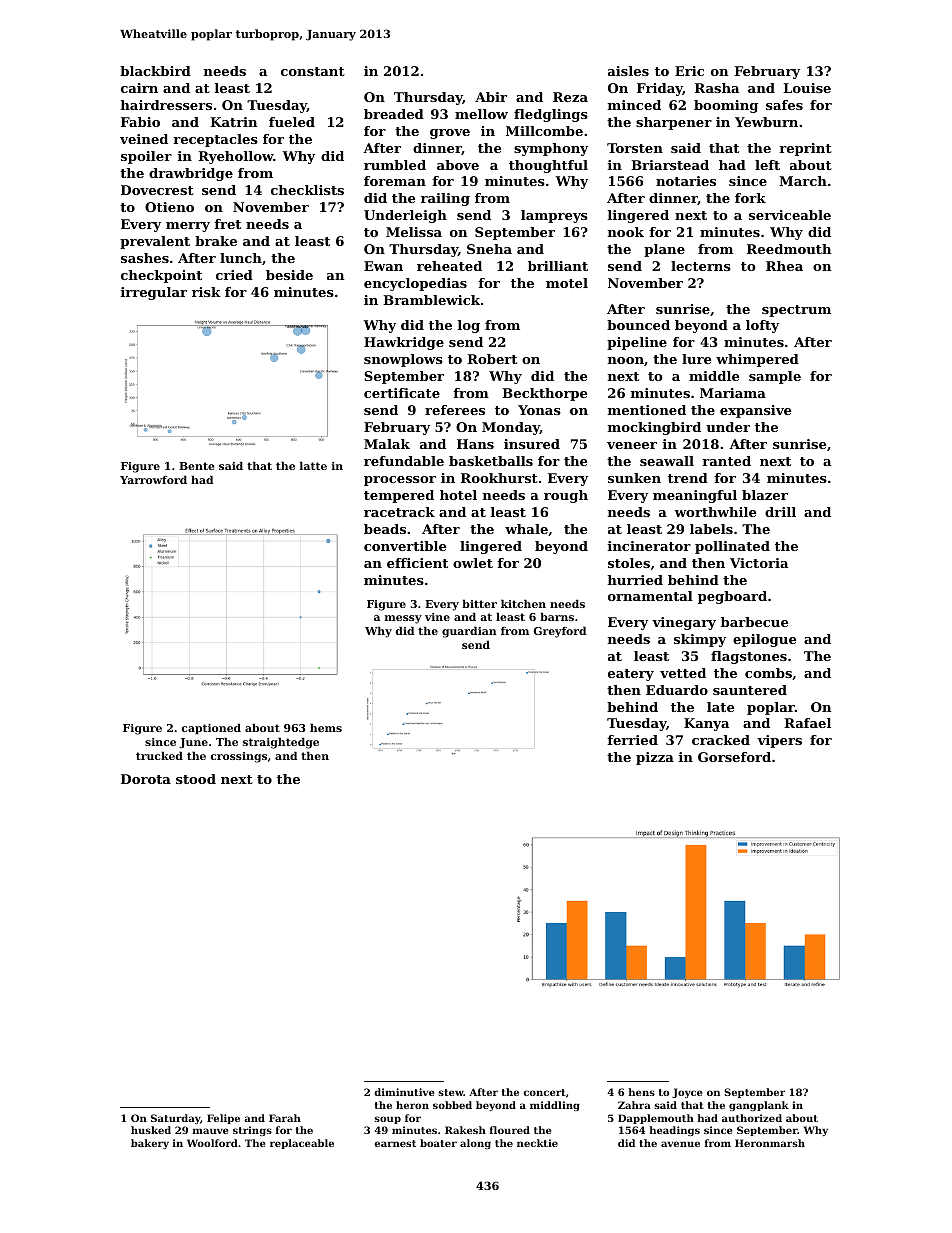  I want to click on beside, so click(289, 275).
